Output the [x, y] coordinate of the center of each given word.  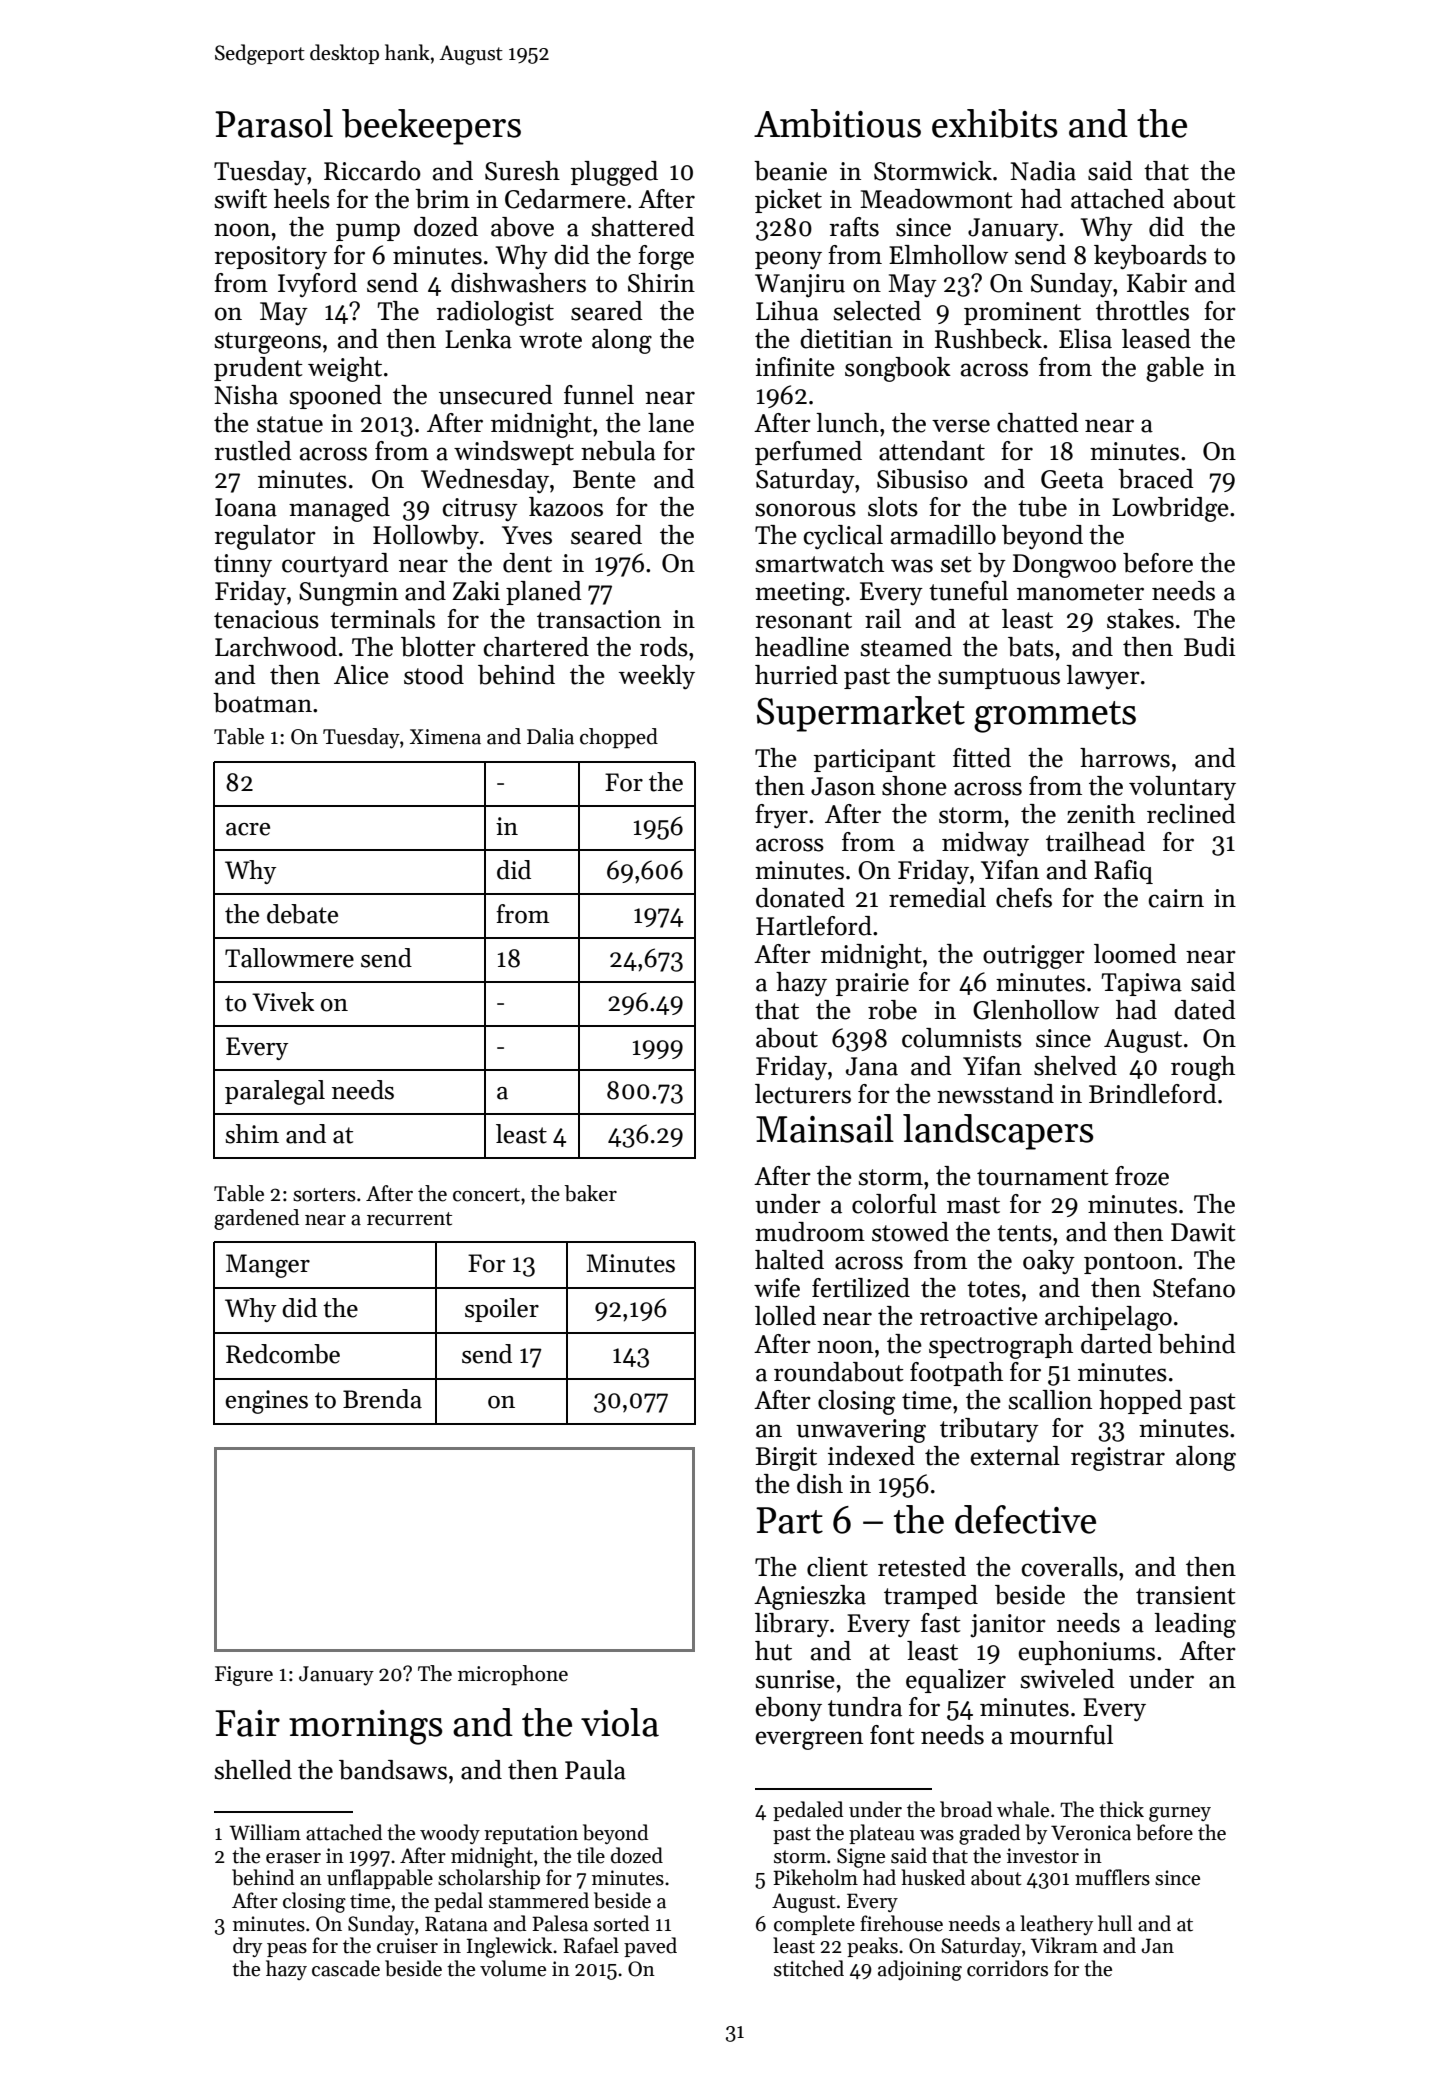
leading [1195, 1625]
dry [247, 1947]
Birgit [786, 1459]
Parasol [274, 123]
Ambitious [837, 123]
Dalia [550, 736]
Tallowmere [289, 958]
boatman [262, 703]
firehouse [901, 1923]
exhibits [994, 123]
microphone [513, 1675]
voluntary [1182, 788]
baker [590, 1193]
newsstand [995, 1094]
